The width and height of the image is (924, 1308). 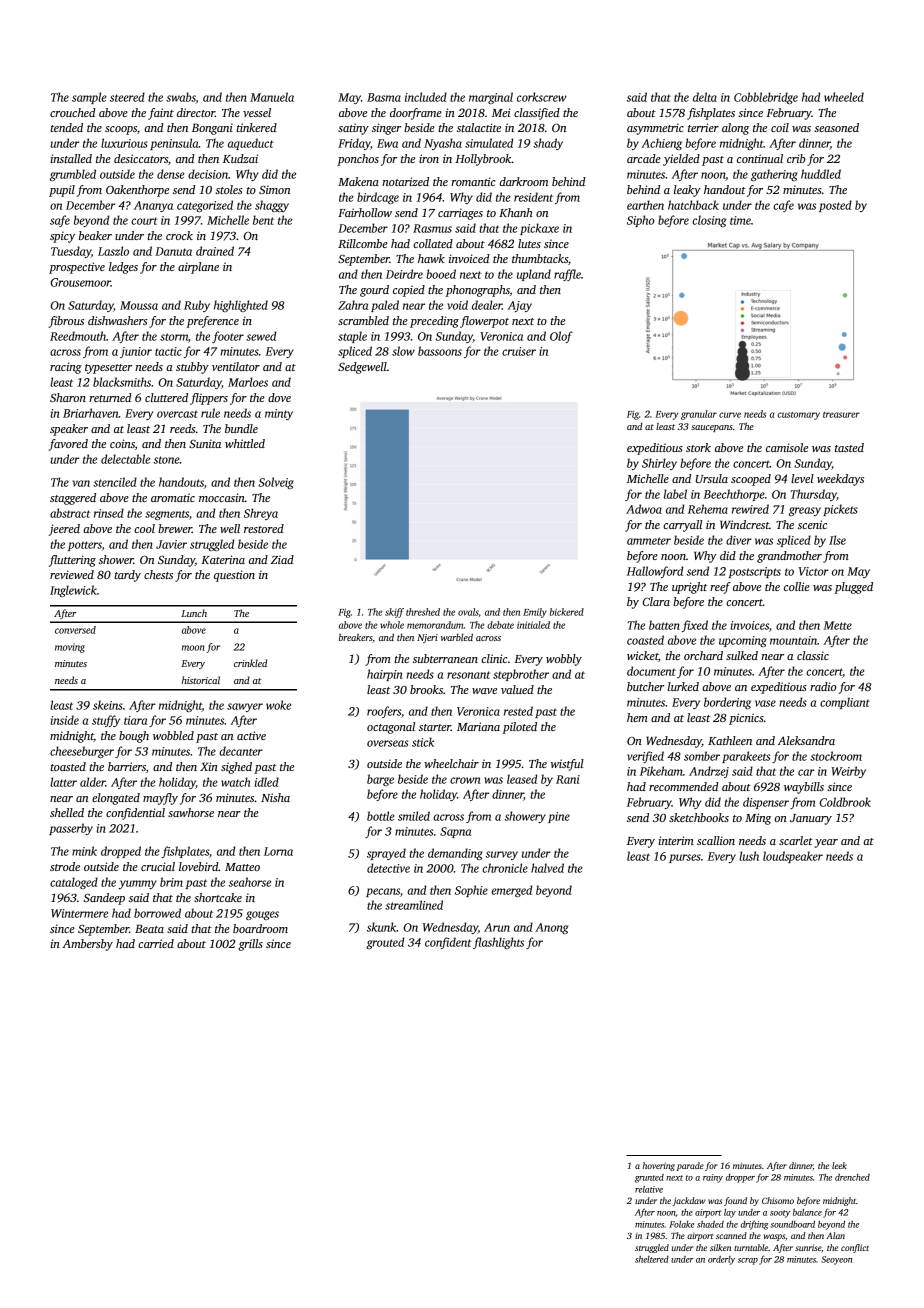 What do you see at coordinates (652, 1259) in the image?
I see `sheltered` at bounding box center [652, 1259].
